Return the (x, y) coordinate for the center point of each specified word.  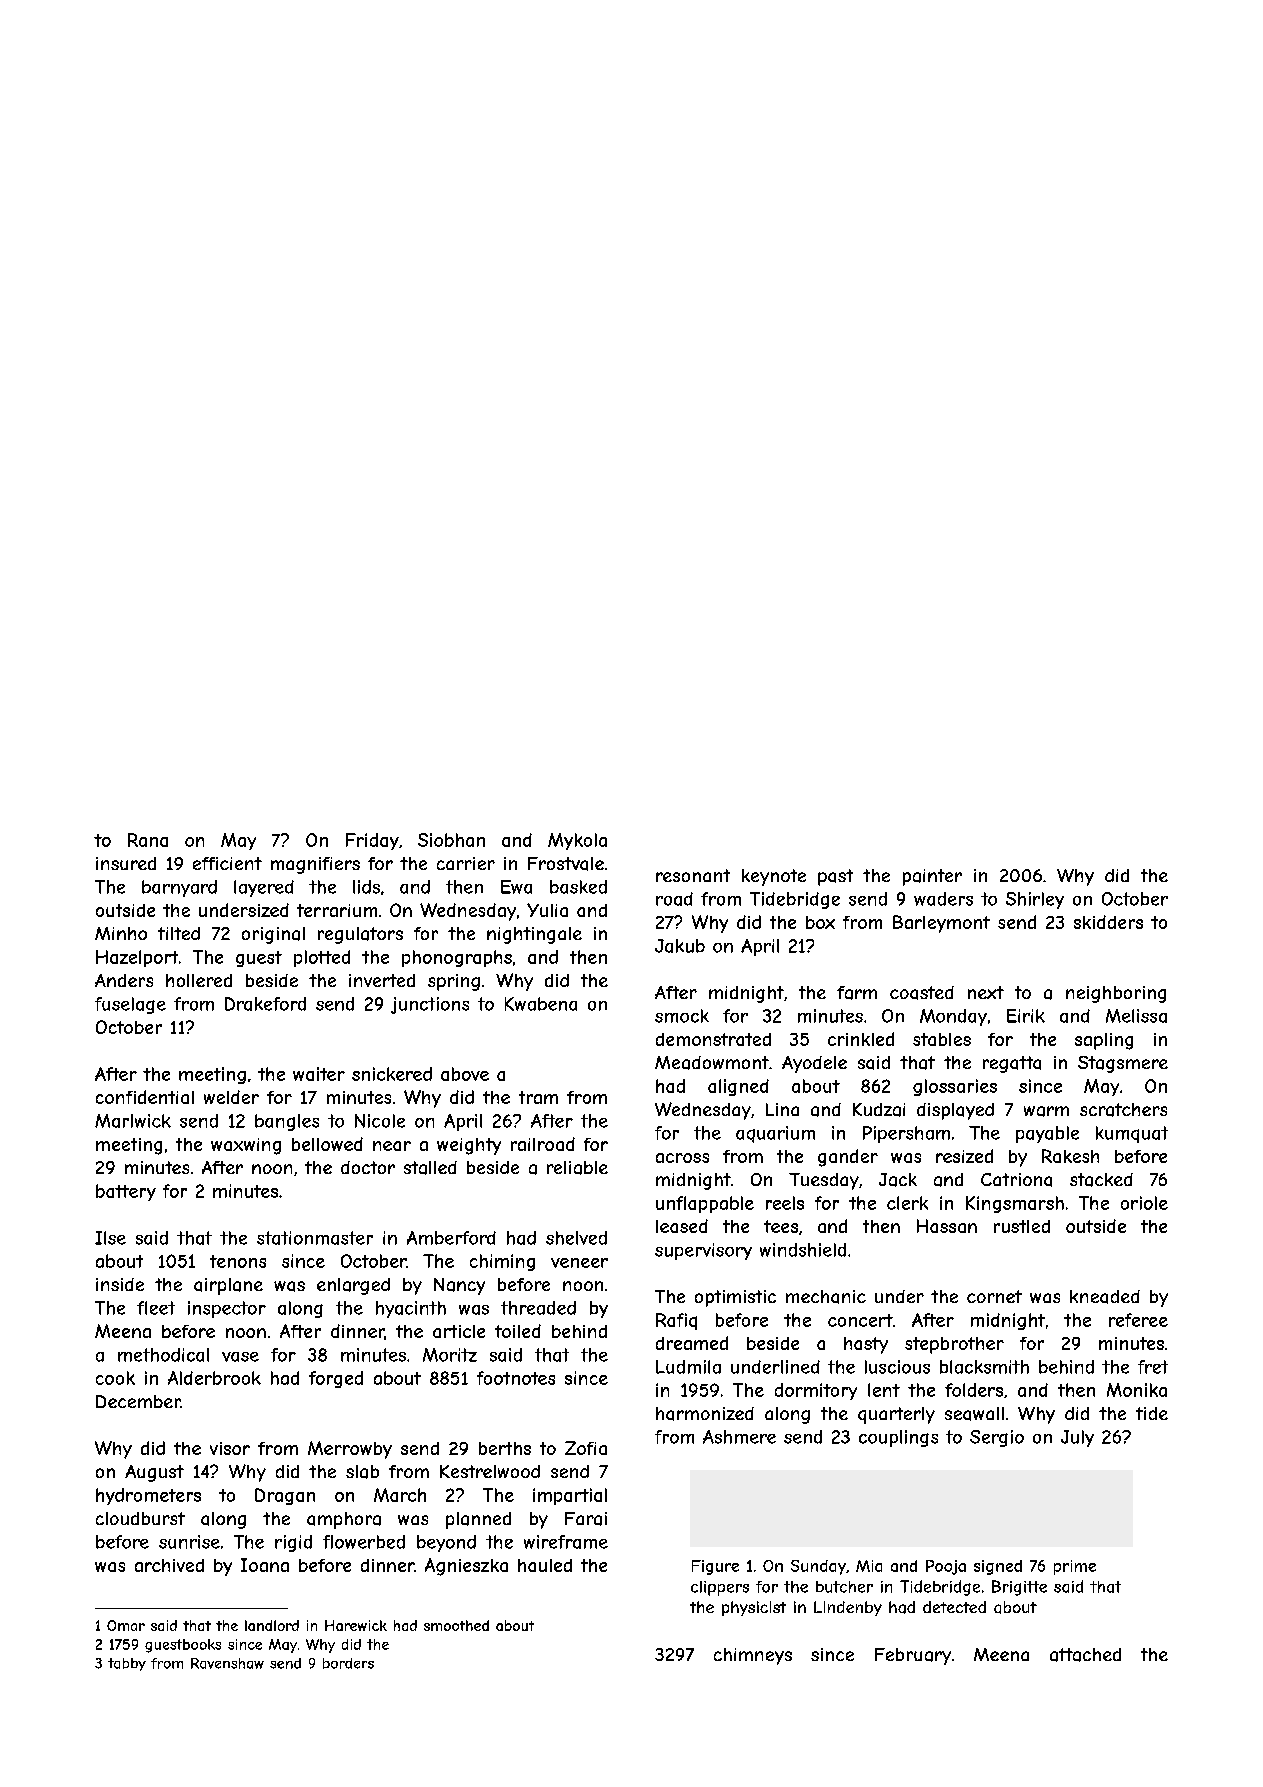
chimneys (753, 1656)
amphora (344, 1520)
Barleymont (941, 924)
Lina (782, 1109)
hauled (545, 1565)
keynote (774, 877)
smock (682, 1016)
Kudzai (879, 1110)
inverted (382, 980)
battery (126, 1192)
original (273, 935)
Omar (126, 1625)
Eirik (1026, 1016)
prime (1075, 1567)
